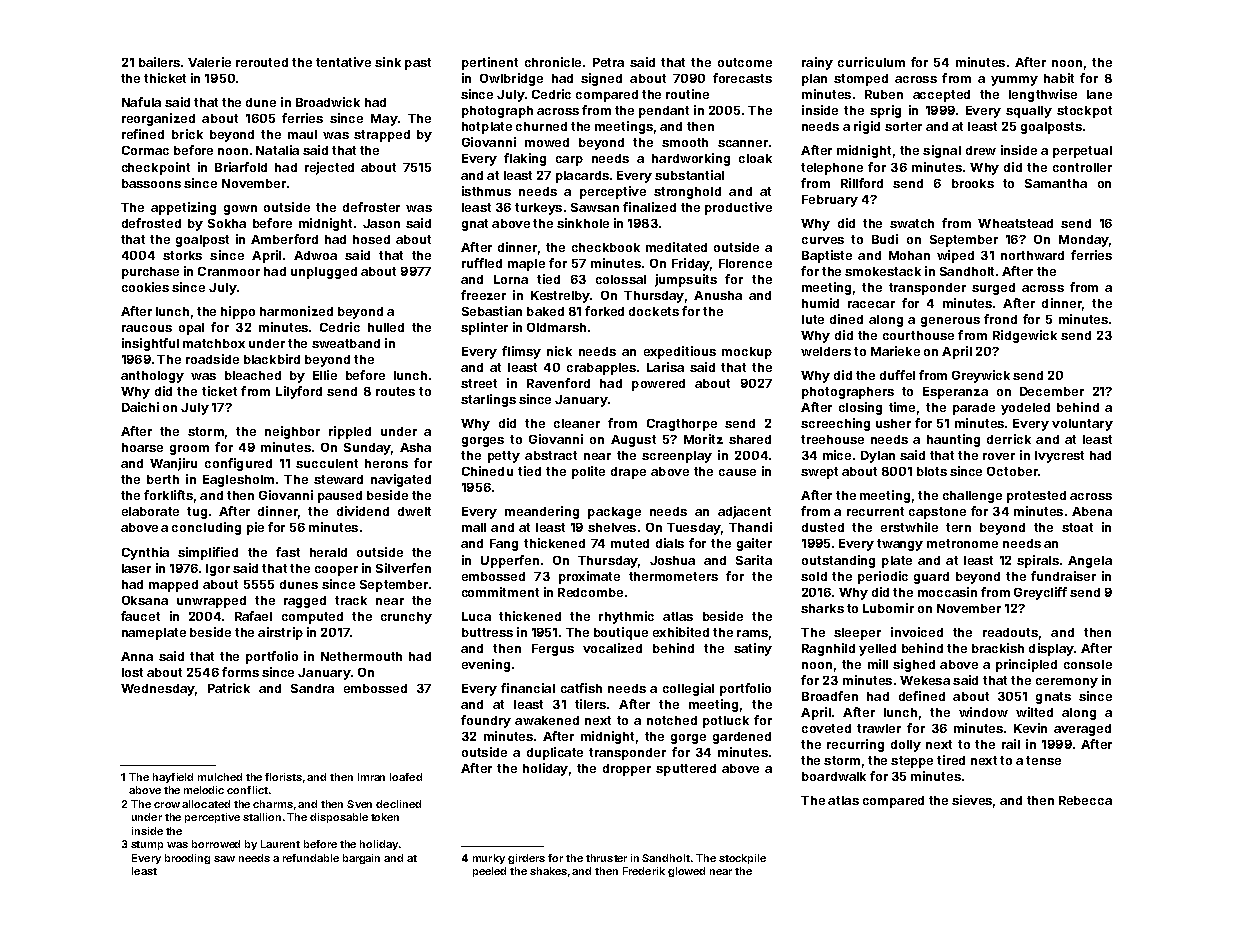 This screenshot has width=1233, height=952. What do you see at coordinates (1088, 664) in the screenshot?
I see `console` at bounding box center [1088, 664].
